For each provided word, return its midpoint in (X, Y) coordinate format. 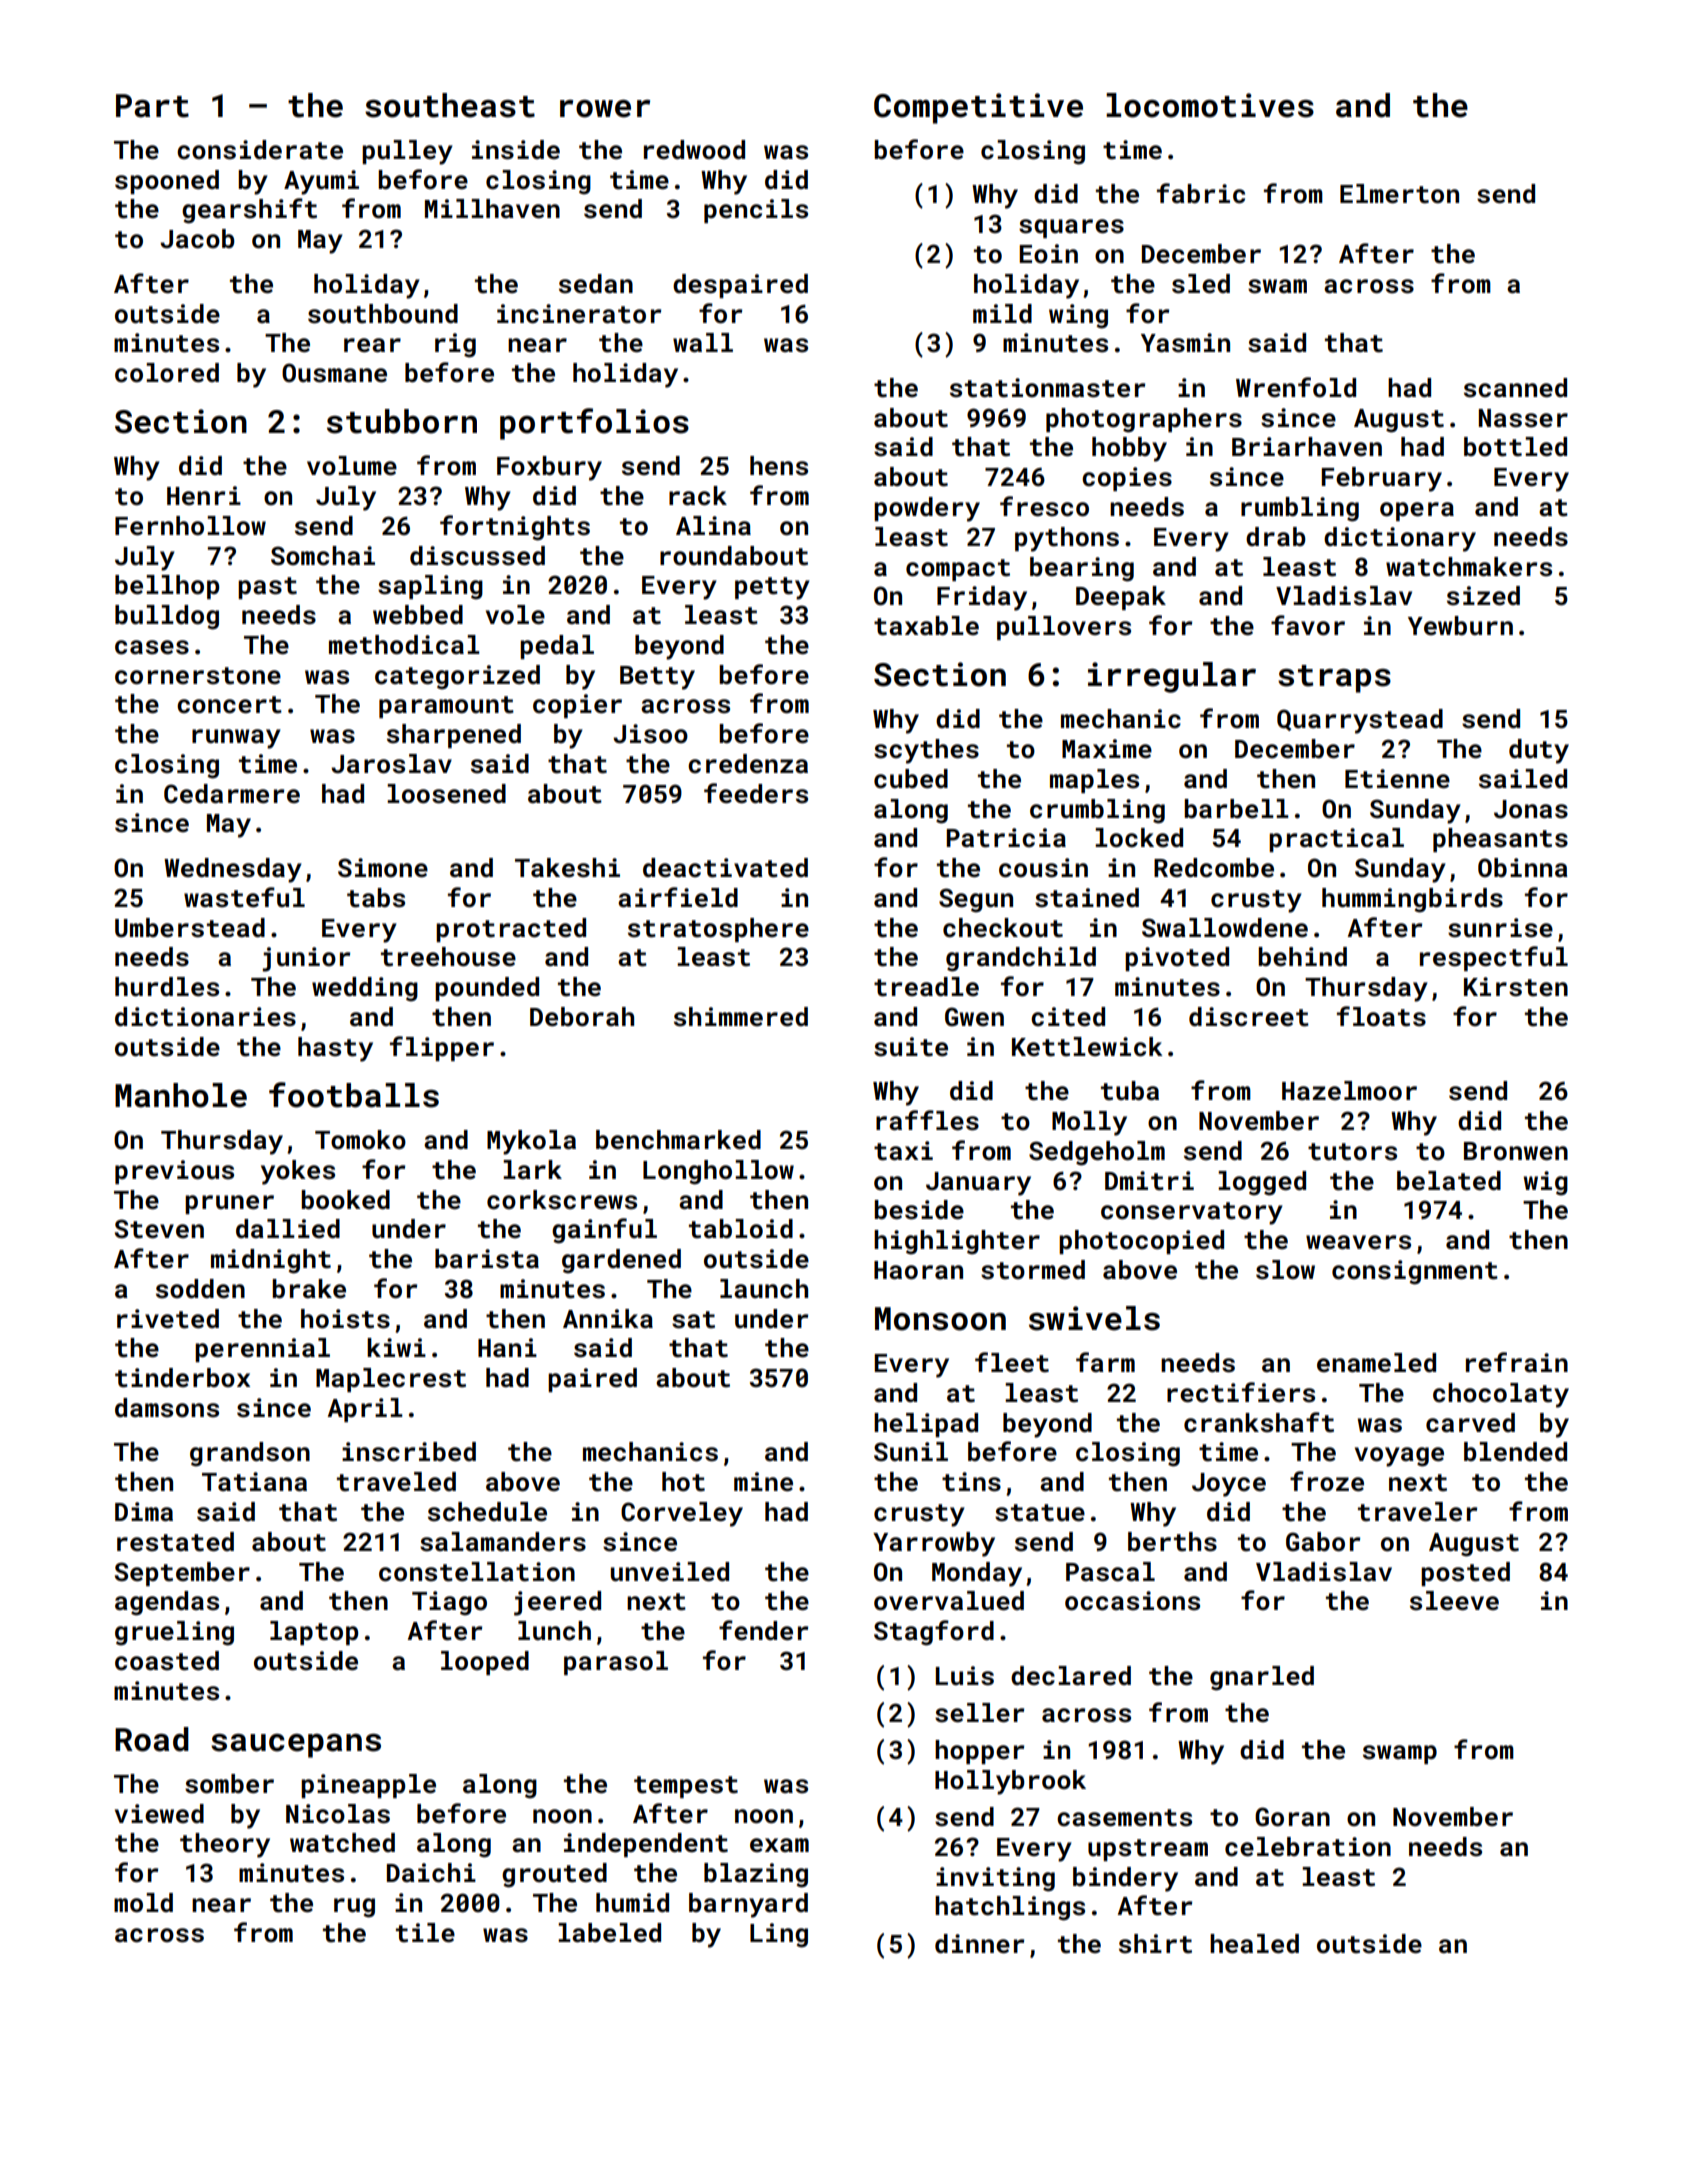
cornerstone (198, 676)
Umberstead (190, 928)
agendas (167, 1603)
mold (143, 1903)
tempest (686, 1787)
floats (1381, 1016)
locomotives (1210, 105)
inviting (995, 1879)
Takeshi (567, 868)
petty (772, 588)
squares (1071, 228)
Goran (1292, 1817)
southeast (450, 105)
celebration (1308, 1847)
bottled (1515, 447)
